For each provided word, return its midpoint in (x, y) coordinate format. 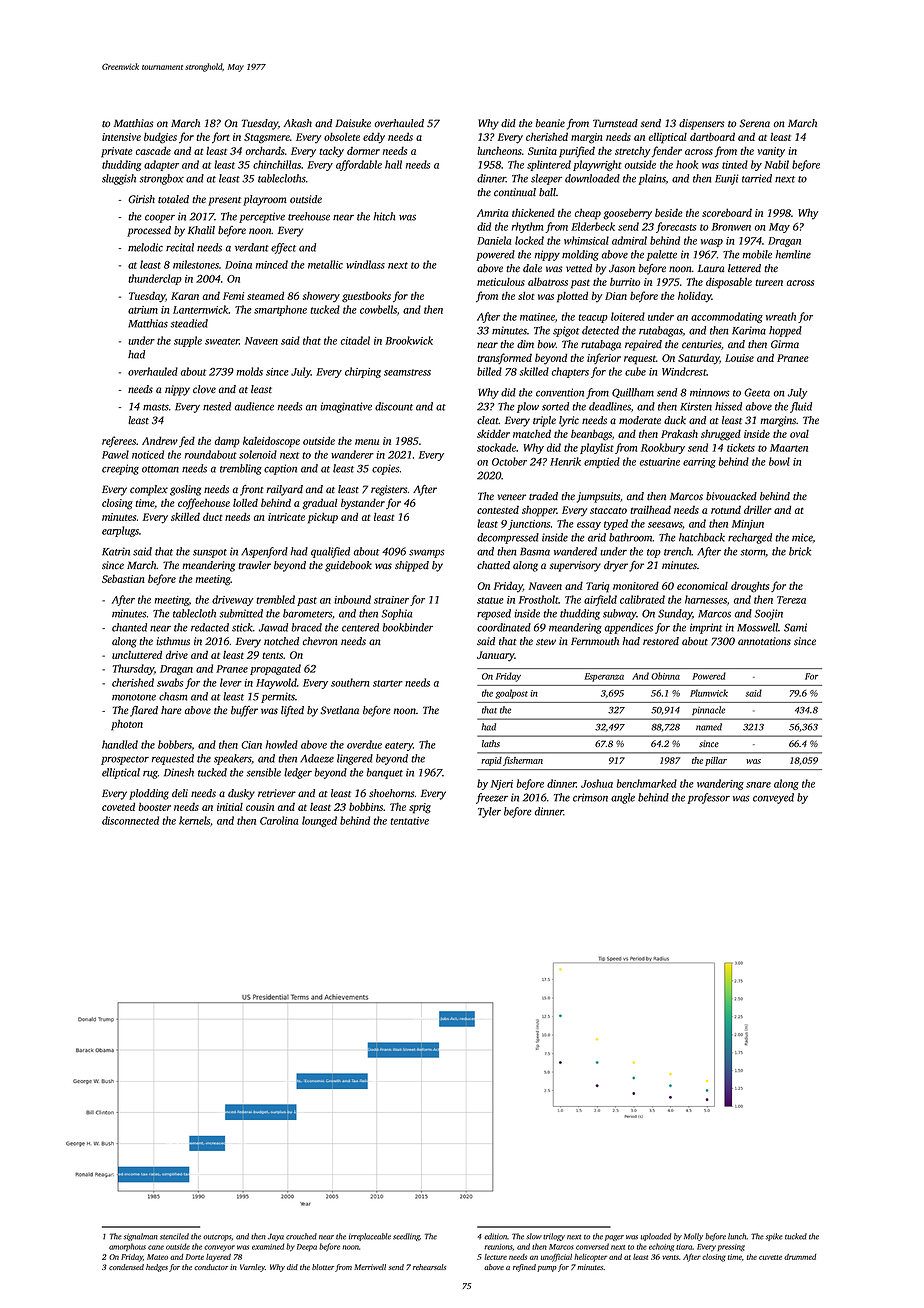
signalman (140, 1237)
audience (254, 406)
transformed (504, 358)
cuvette (770, 1257)
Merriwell (370, 1267)
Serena (755, 123)
